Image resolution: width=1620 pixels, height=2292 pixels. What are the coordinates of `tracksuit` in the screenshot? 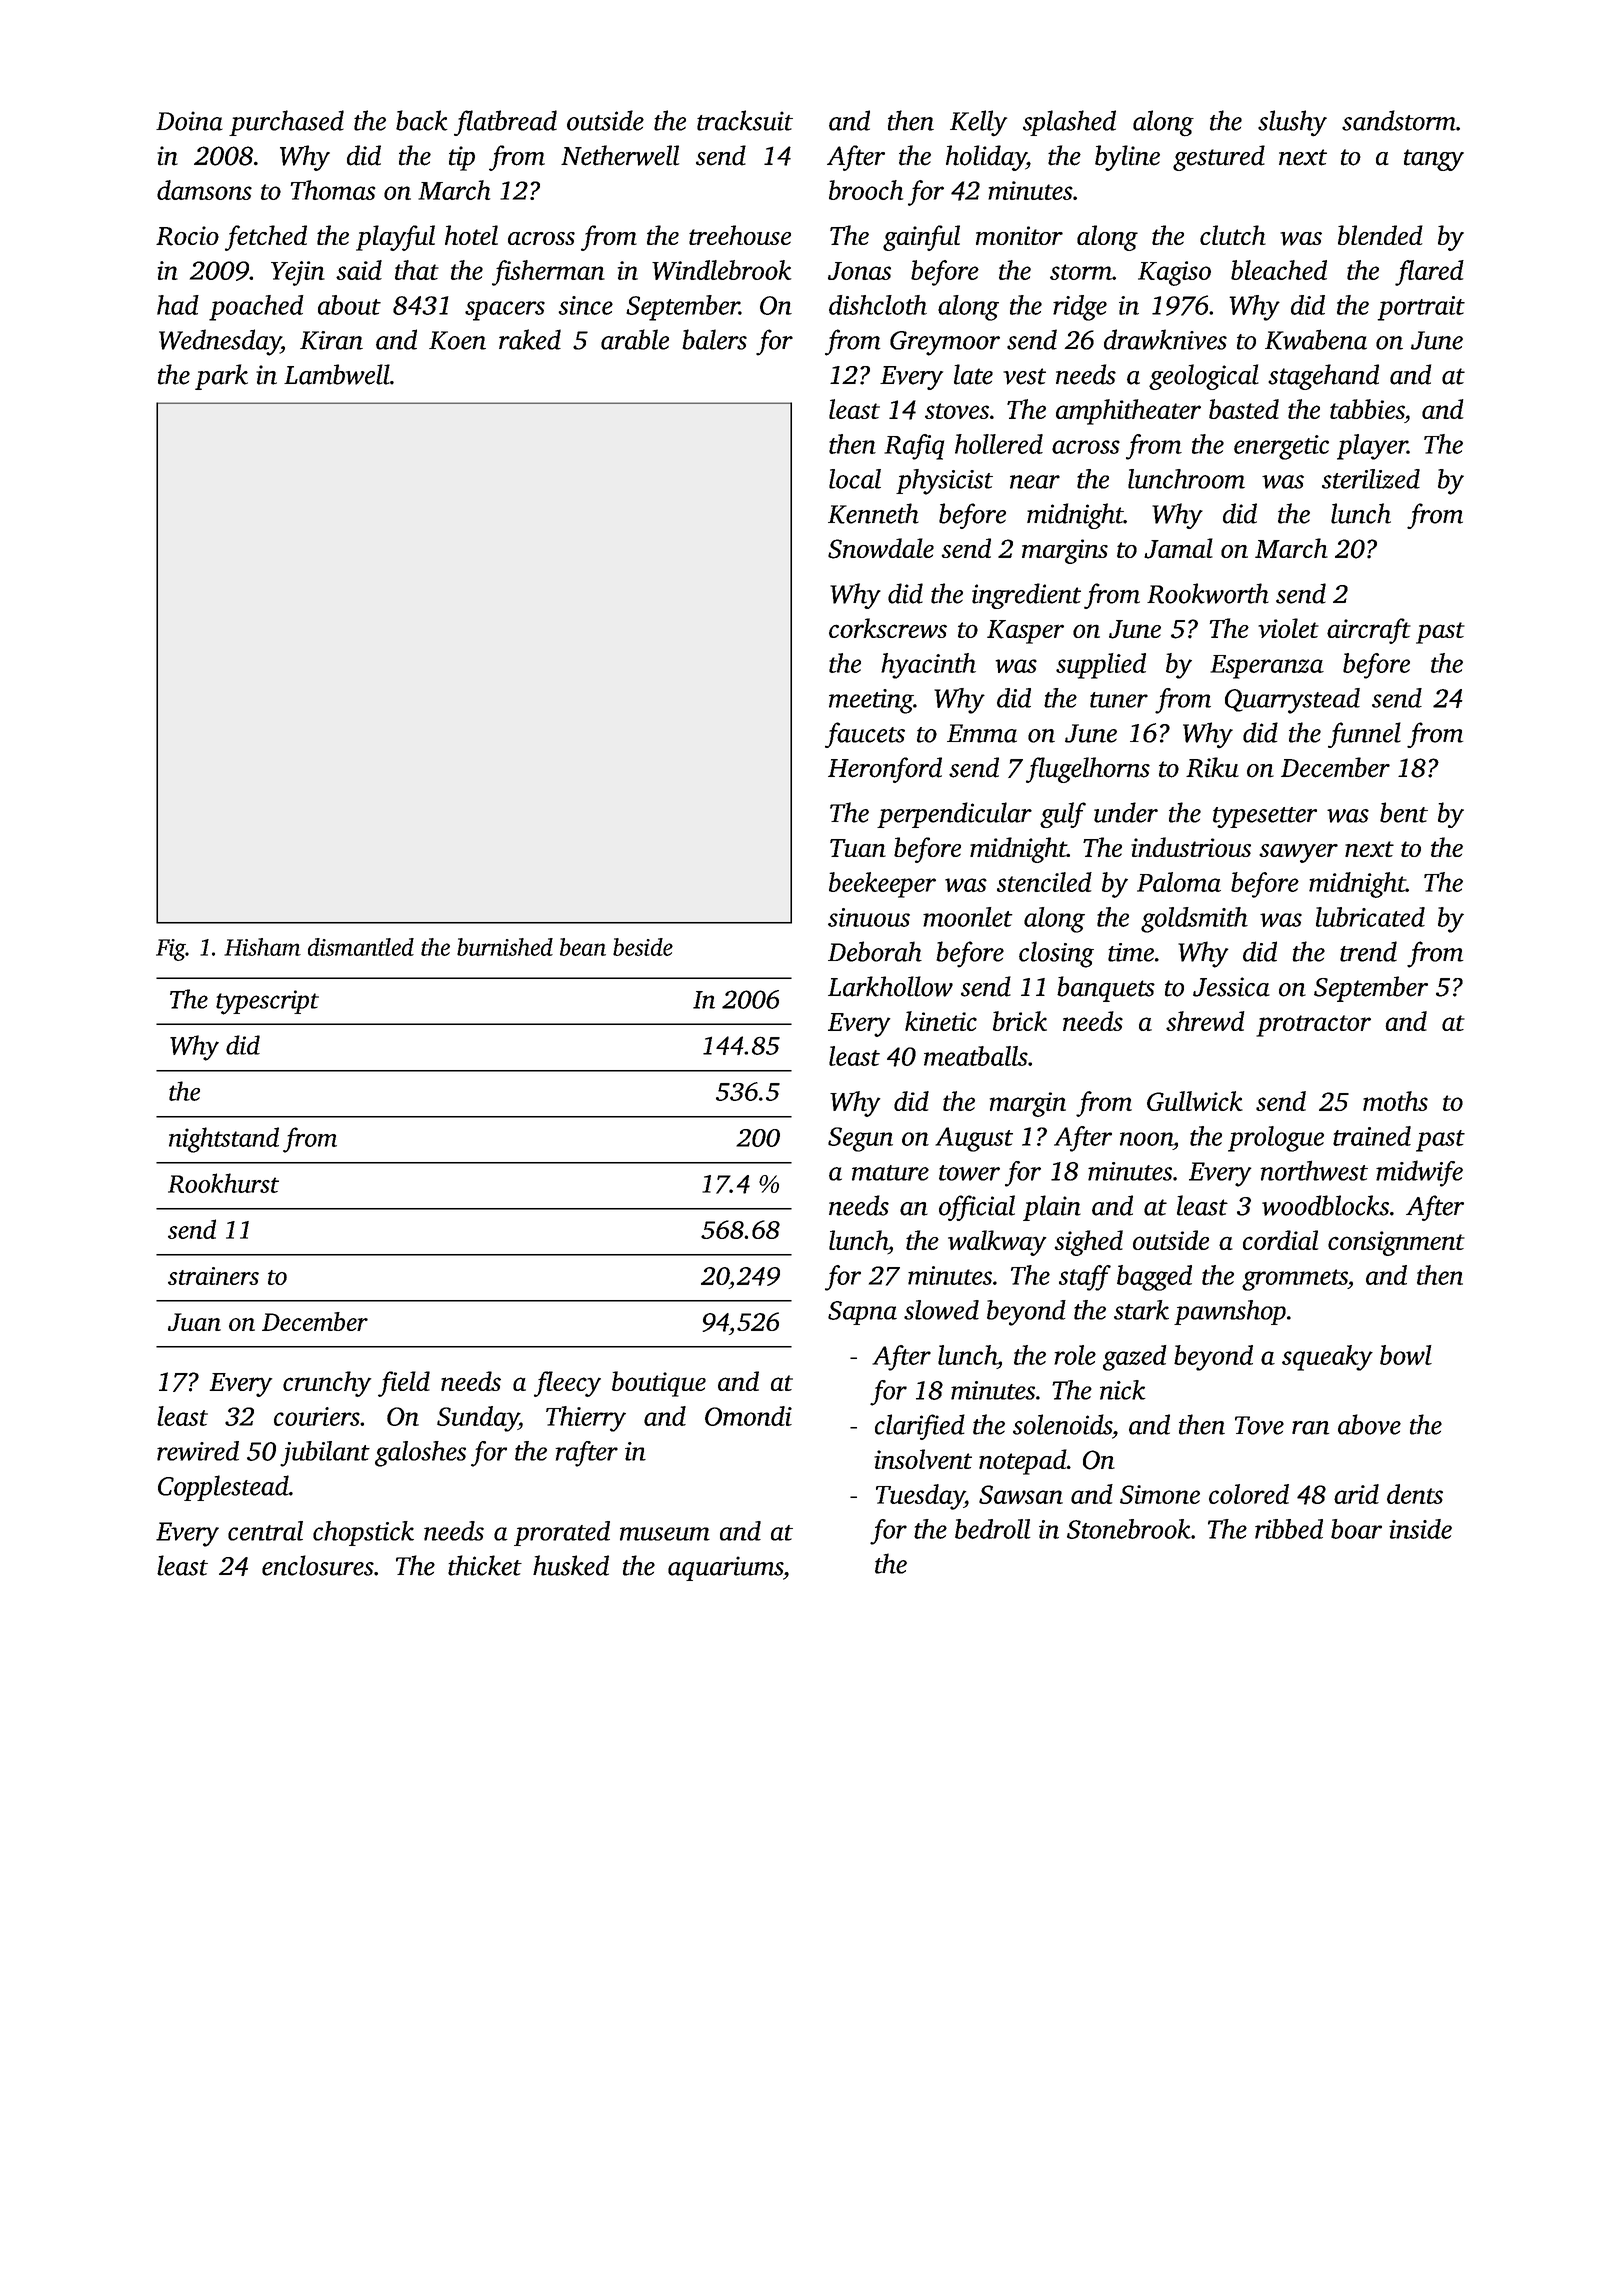 It's located at (745, 120).
